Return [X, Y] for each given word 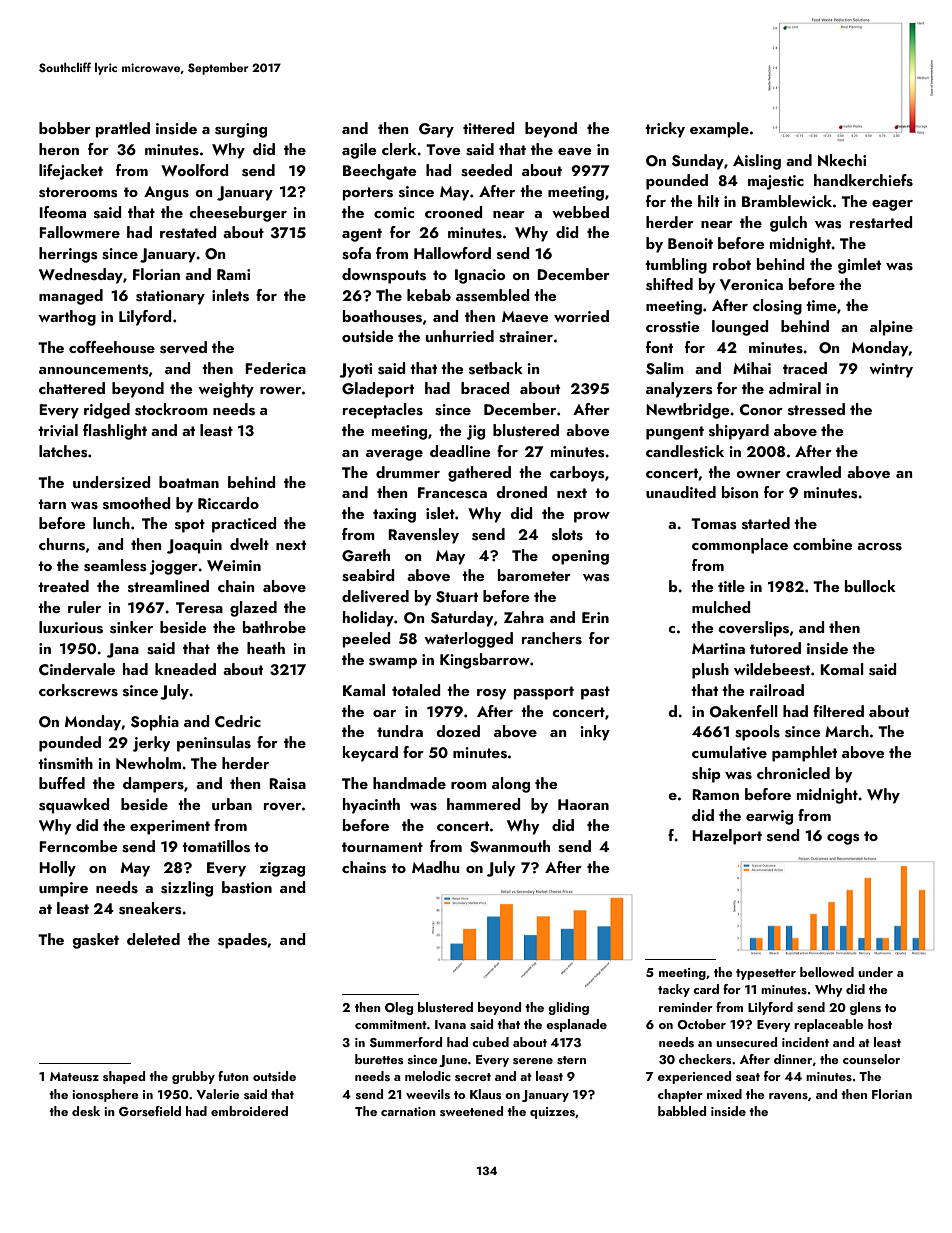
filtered [838, 711]
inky [595, 733]
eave [575, 151]
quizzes [552, 1113]
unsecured [746, 1042]
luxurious [71, 627]
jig [476, 432]
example [719, 130]
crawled [813, 472]
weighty [226, 390]
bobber [65, 128]
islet [440, 513]
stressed [816, 409]
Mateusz [74, 1076]
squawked [74, 806]
